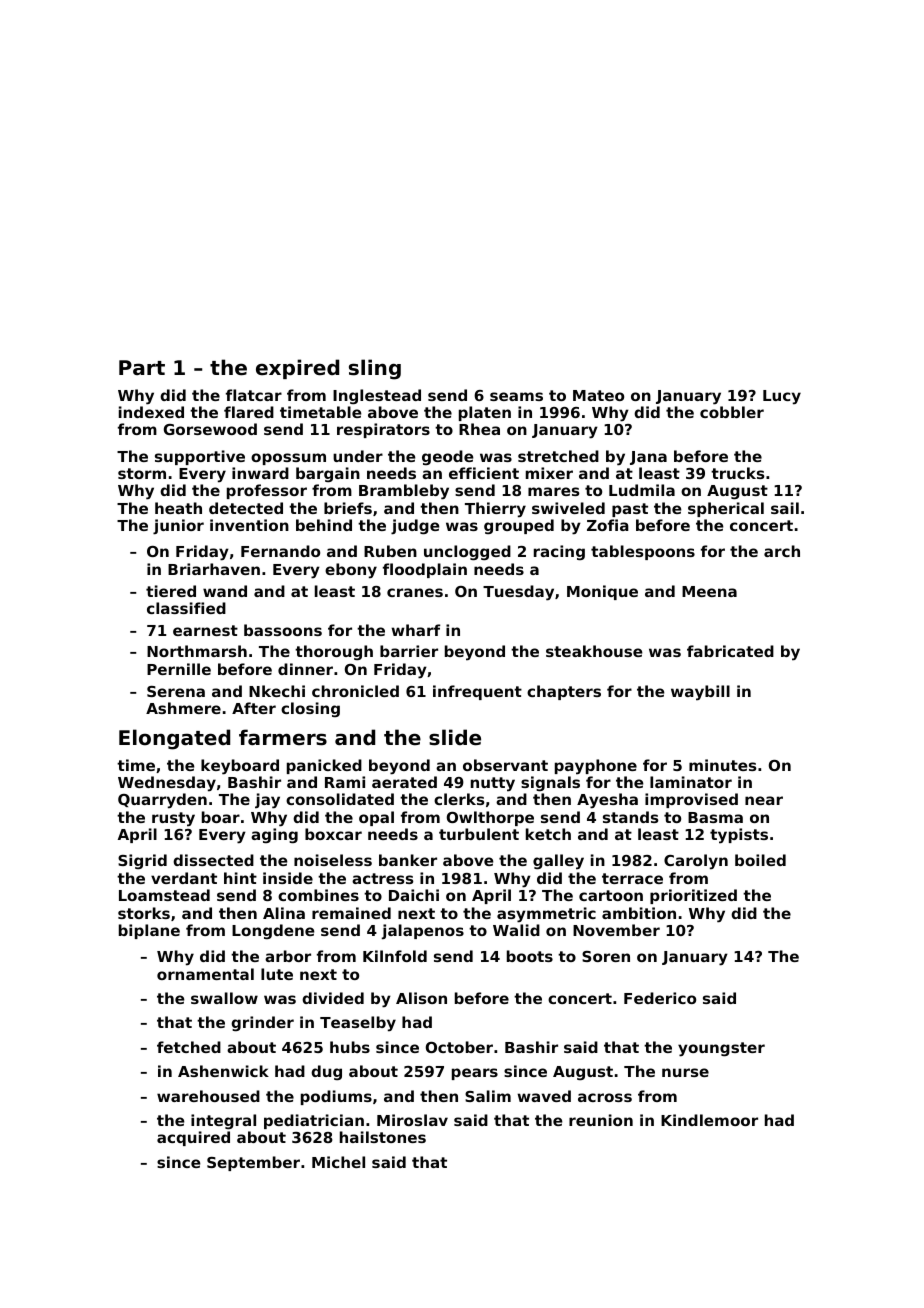  What do you see at coordinates (594, 651) in the screenshot?
I see `steakhouse` at bounding box center [594, 651].
